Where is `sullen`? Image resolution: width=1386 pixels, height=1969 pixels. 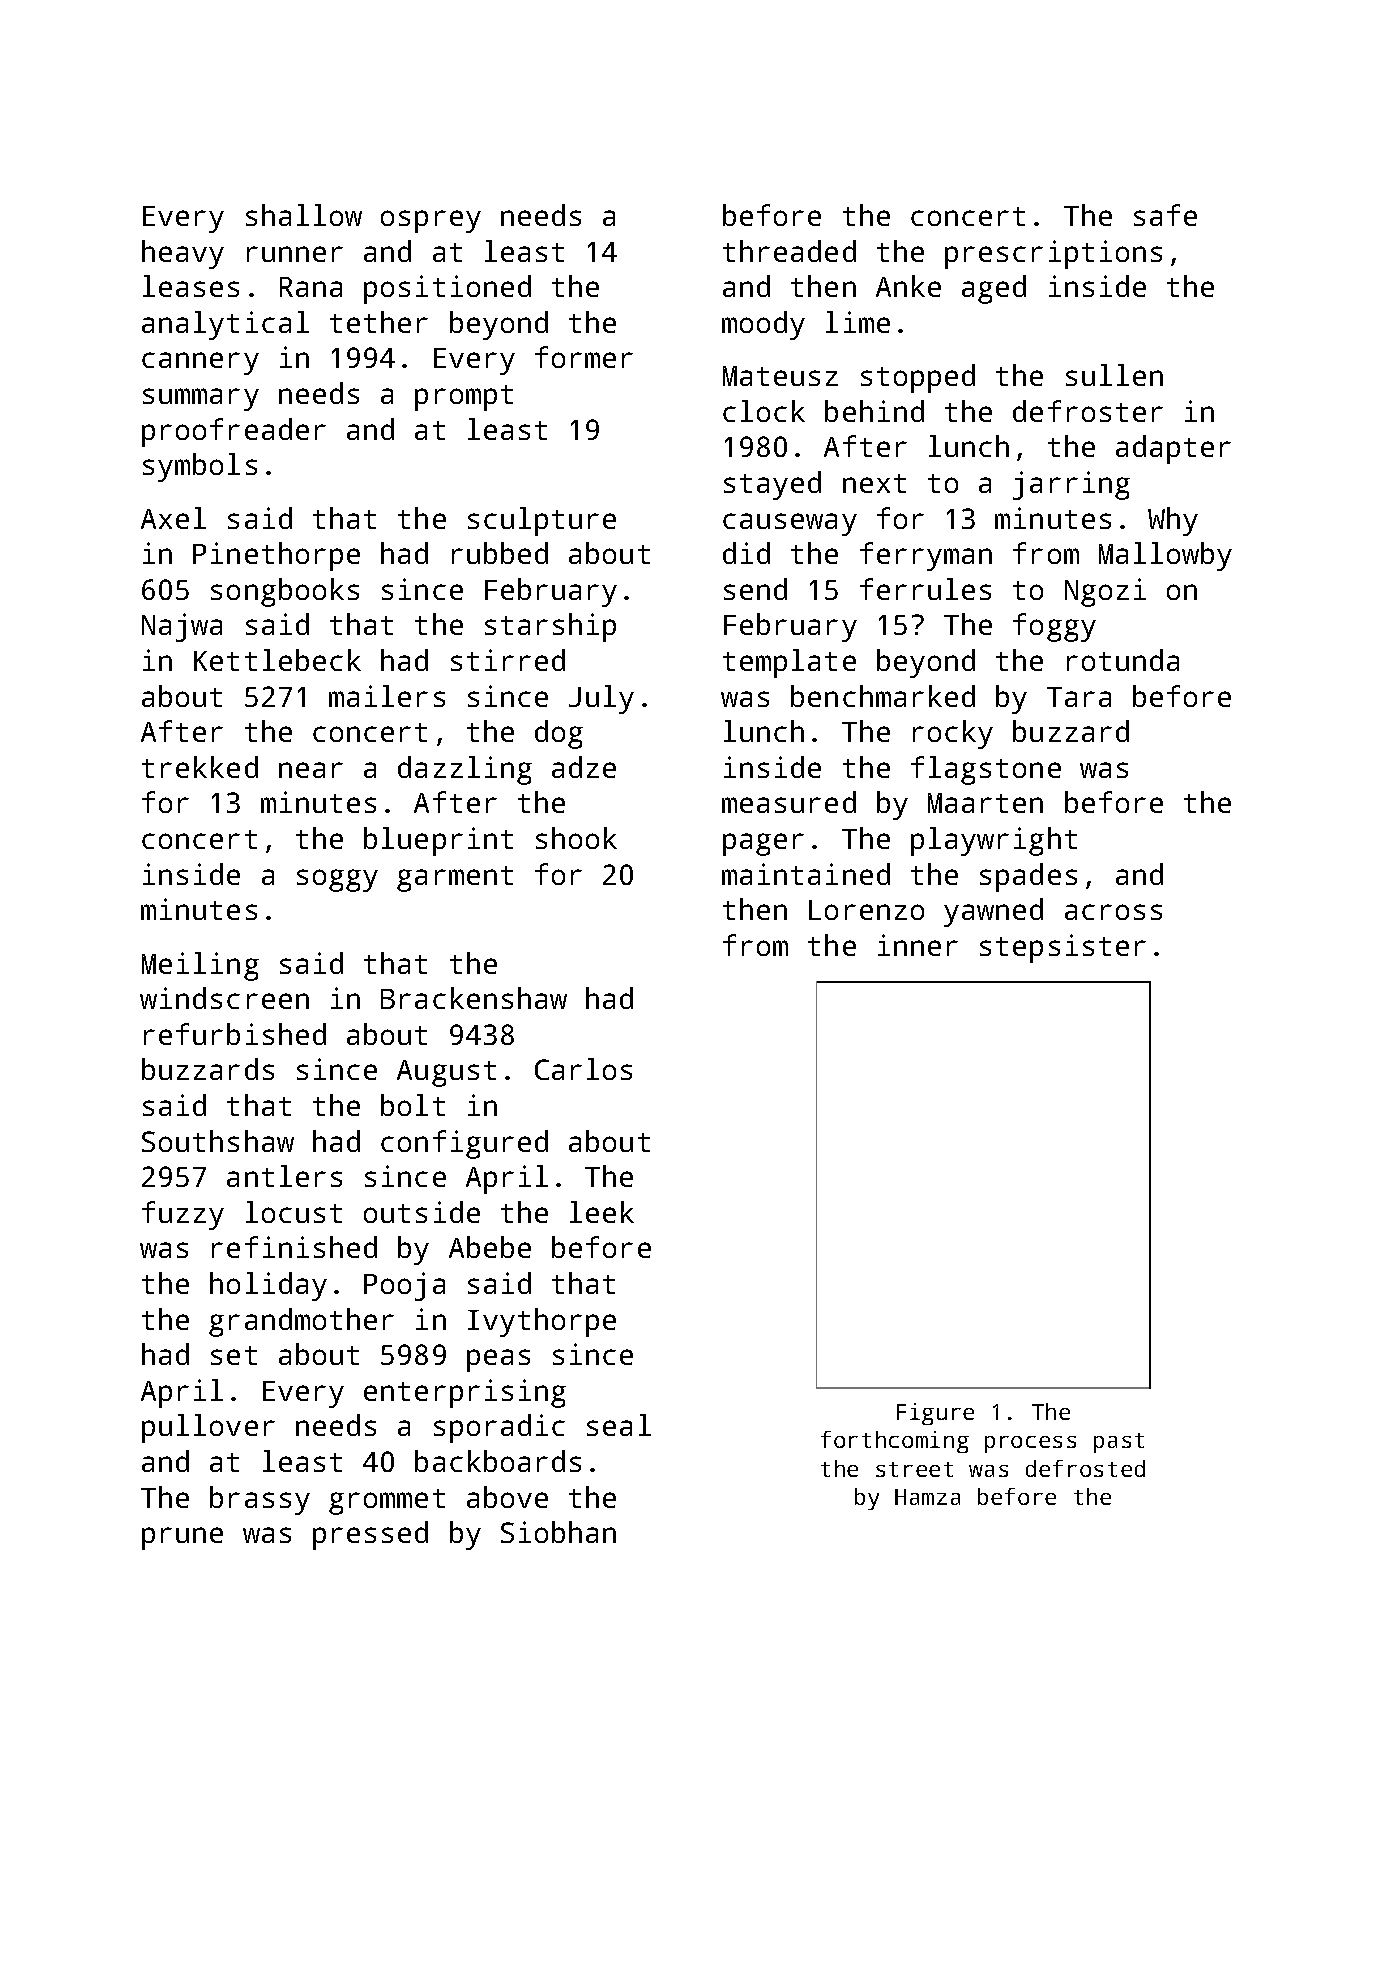
sullen is located at coordinates (1114, 375).
